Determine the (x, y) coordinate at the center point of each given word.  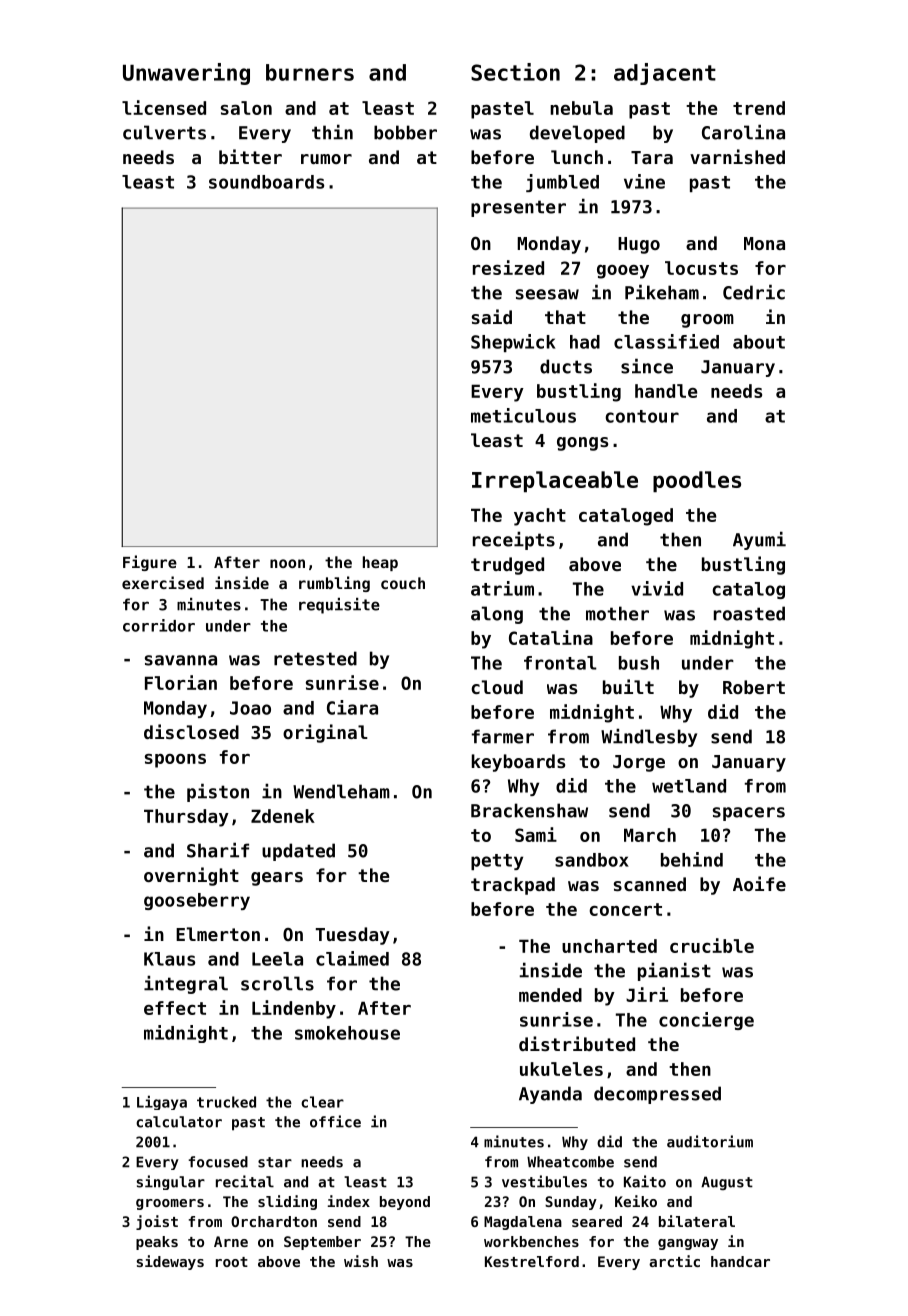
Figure (150, 563)
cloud (497, 687)
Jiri (647, 994)
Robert (754, 687)
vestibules (544, 1181)
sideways (170, 1262)
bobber (405, 132)
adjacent (665, 74)
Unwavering (186, 74)
